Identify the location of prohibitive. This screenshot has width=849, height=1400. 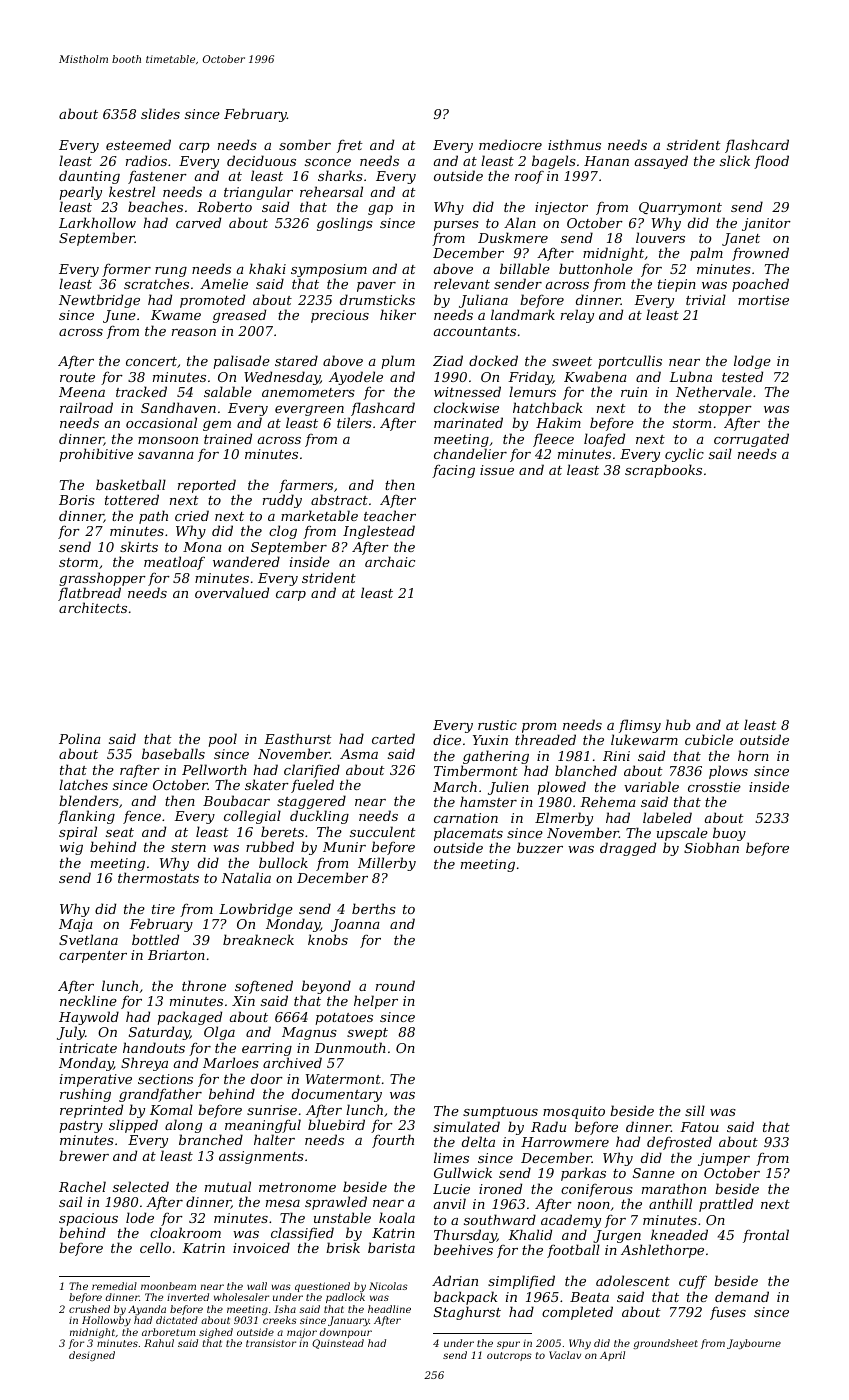
(96, 455).
